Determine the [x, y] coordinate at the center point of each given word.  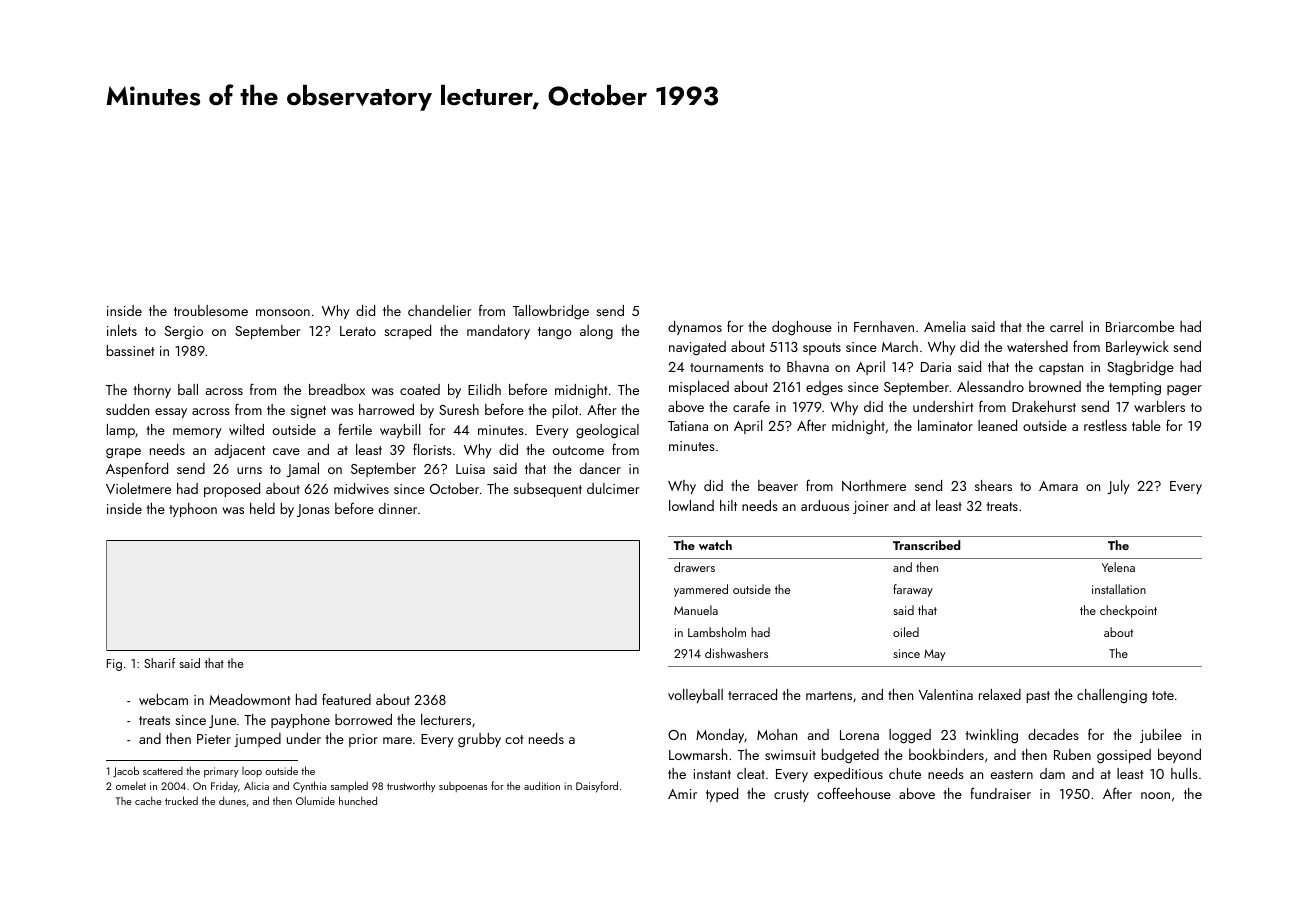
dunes [232, 800]
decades [1053, 734]
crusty [791, 796]
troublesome [211, 310]
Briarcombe [1140, 326]
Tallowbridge [551, 312]
